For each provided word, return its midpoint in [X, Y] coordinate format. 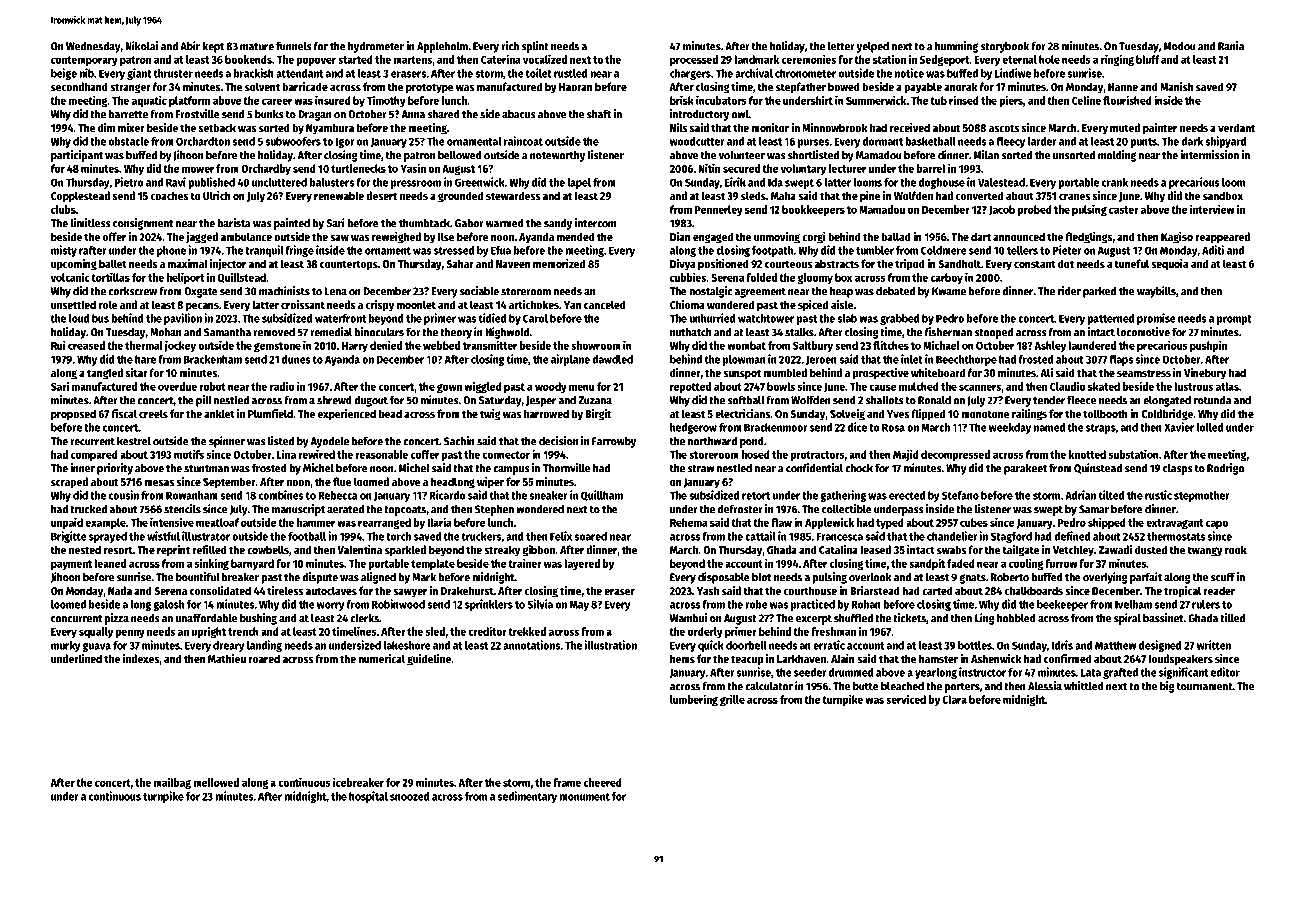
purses [813, 143]
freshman [833, 631]
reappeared [1222, 238]
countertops [349, 265]
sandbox [1223, 195]
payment [71, 565]
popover [316, 61]
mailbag [172, 783]
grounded [460, 197]
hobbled [1016, 618]
